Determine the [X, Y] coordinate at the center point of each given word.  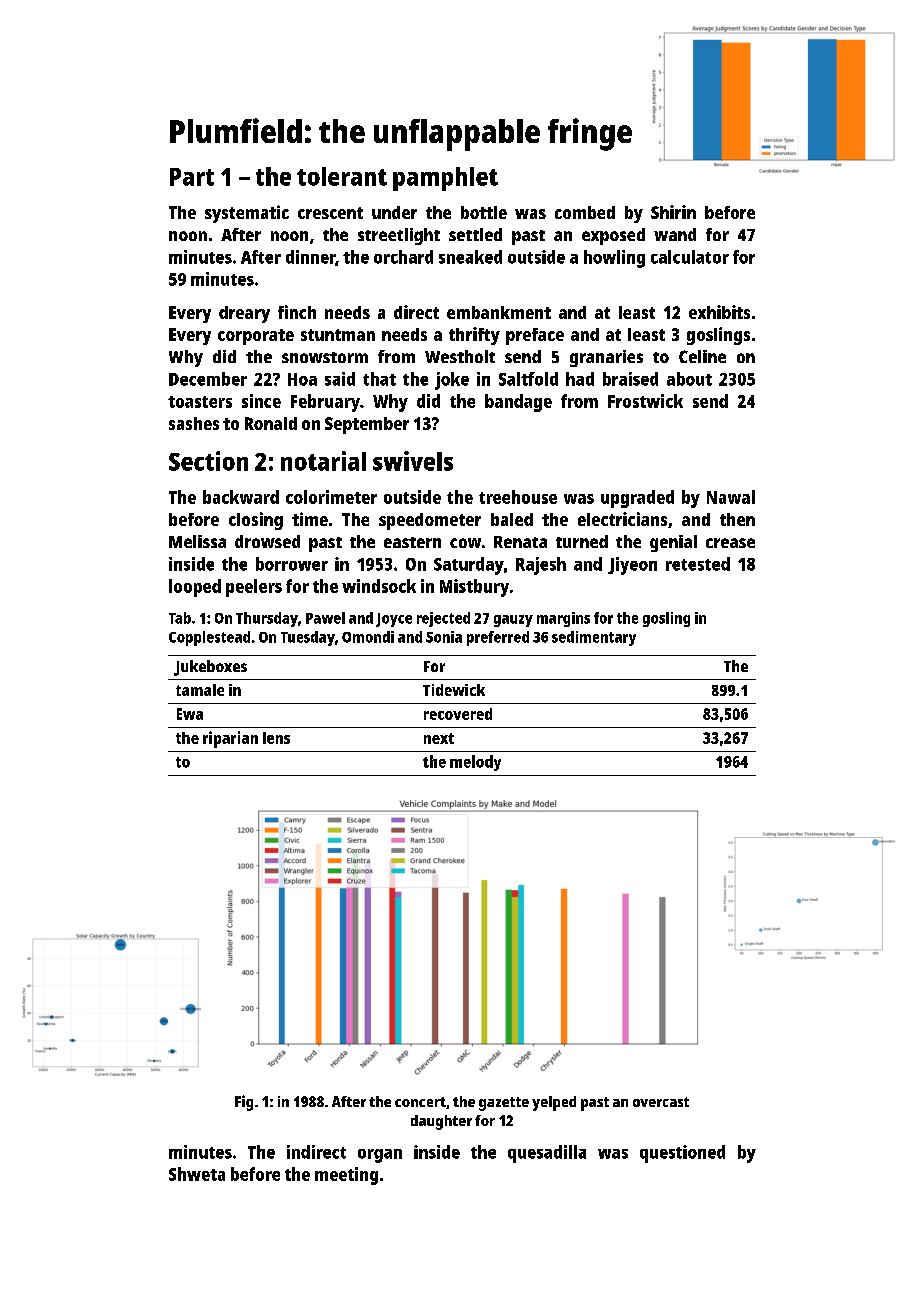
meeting [346, 1176]
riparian [230, 739]
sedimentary [594, 638]
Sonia [444, 637]
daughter [441, 1122]
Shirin [673, 212]
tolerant [342, 176]
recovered [458, 714]
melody [475, 763]
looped [195, 588]
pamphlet [445, 179]
